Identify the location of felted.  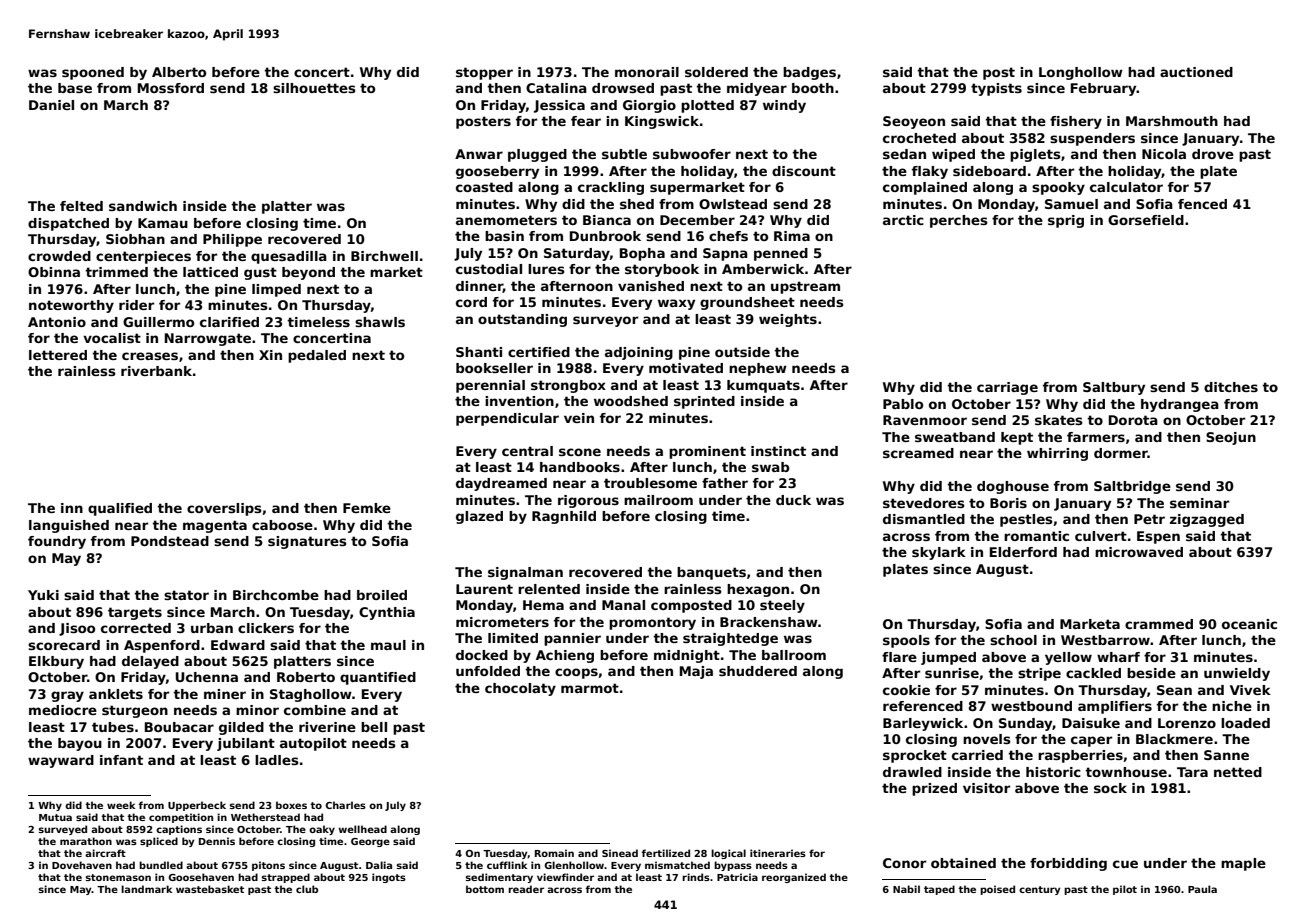
(81, 206).
